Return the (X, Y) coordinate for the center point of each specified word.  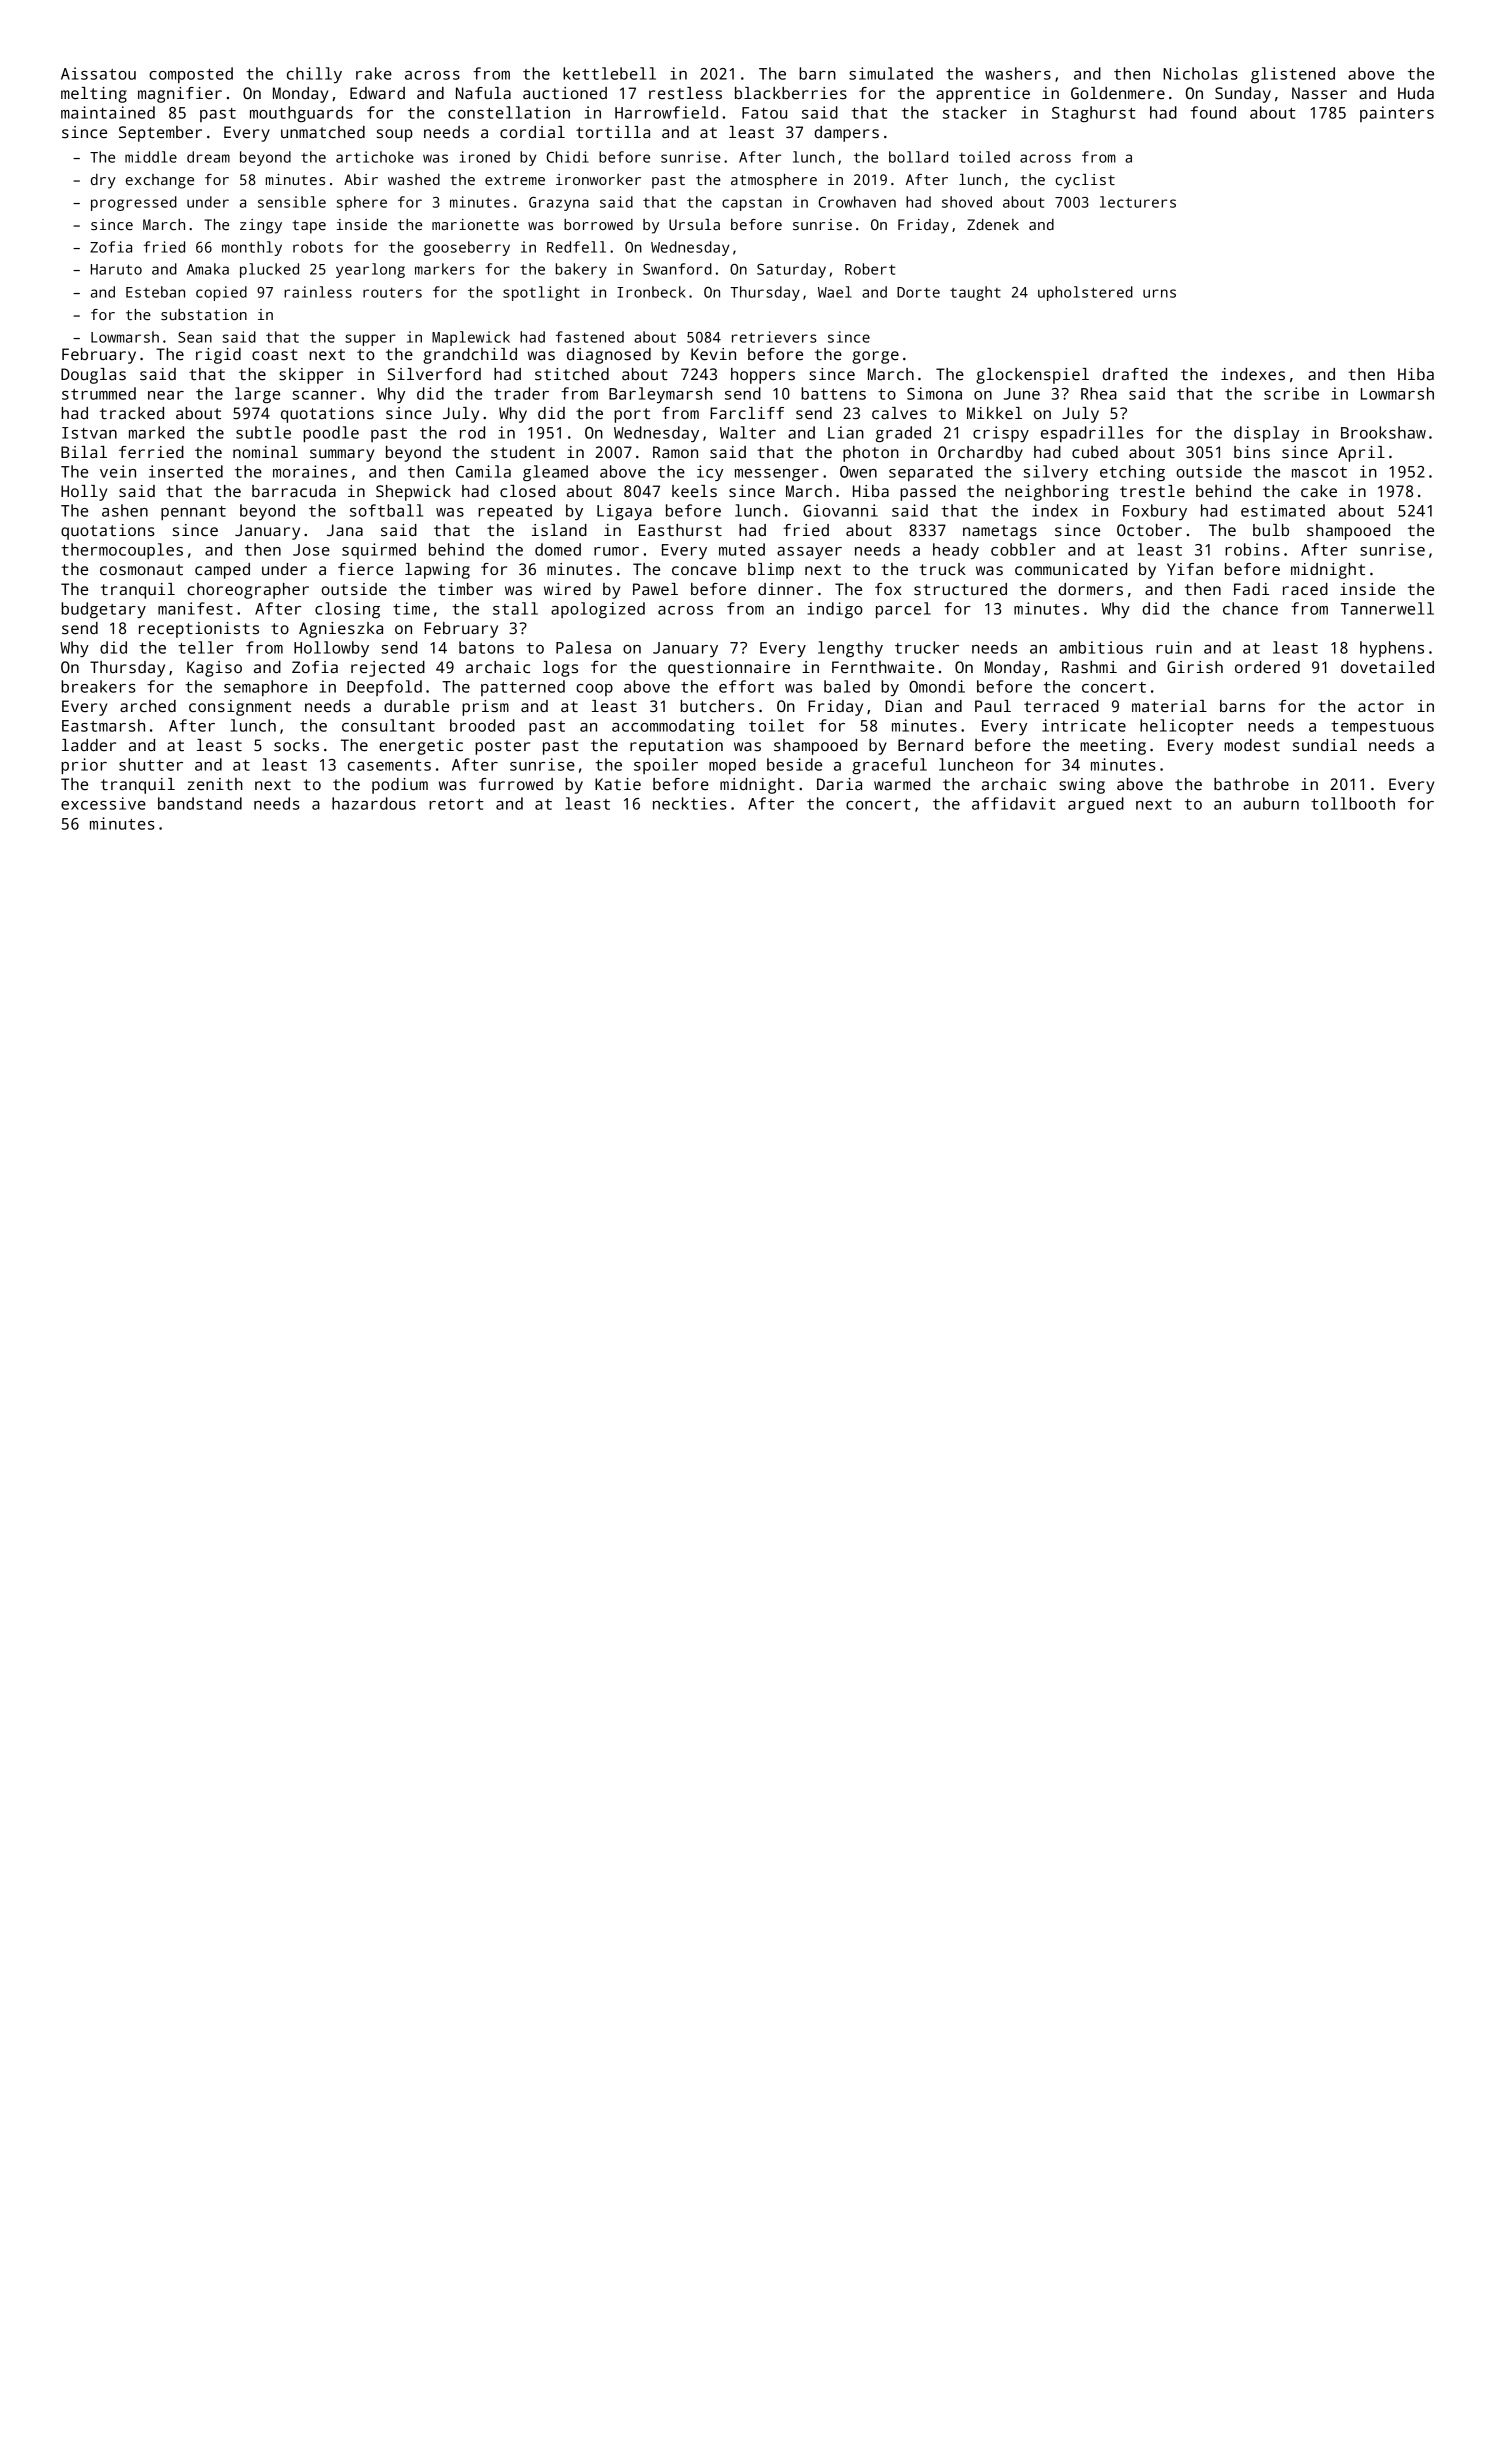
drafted (1134, 374)
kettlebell (609, 73)
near (166, 395)
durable (416, 706)
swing (1082, 786)
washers (1018, 73)
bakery (581, 270)
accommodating (673, 727)
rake (374, 73)
